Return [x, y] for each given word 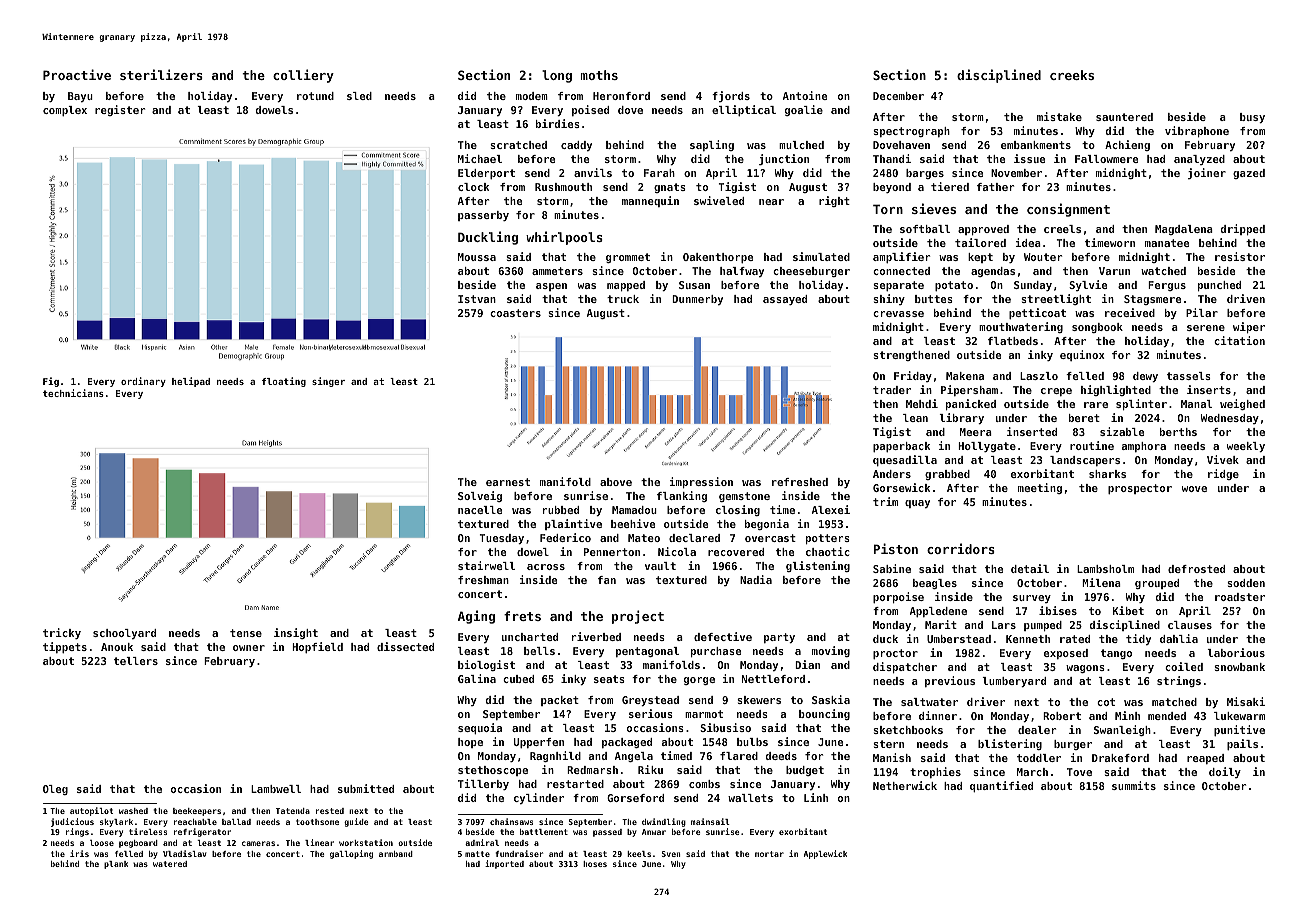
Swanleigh [1122, 730]
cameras [258, 843]
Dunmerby [697, 300]
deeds [781, 756]
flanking [682, 496]
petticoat [1037, 313]
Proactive [77, 74]
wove [1194, 489]
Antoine [805, 95]
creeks [1072, 75]
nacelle [480, 510]
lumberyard [1014, 682]
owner [249, 648]
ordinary [143, 382]
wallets [750, 798]
